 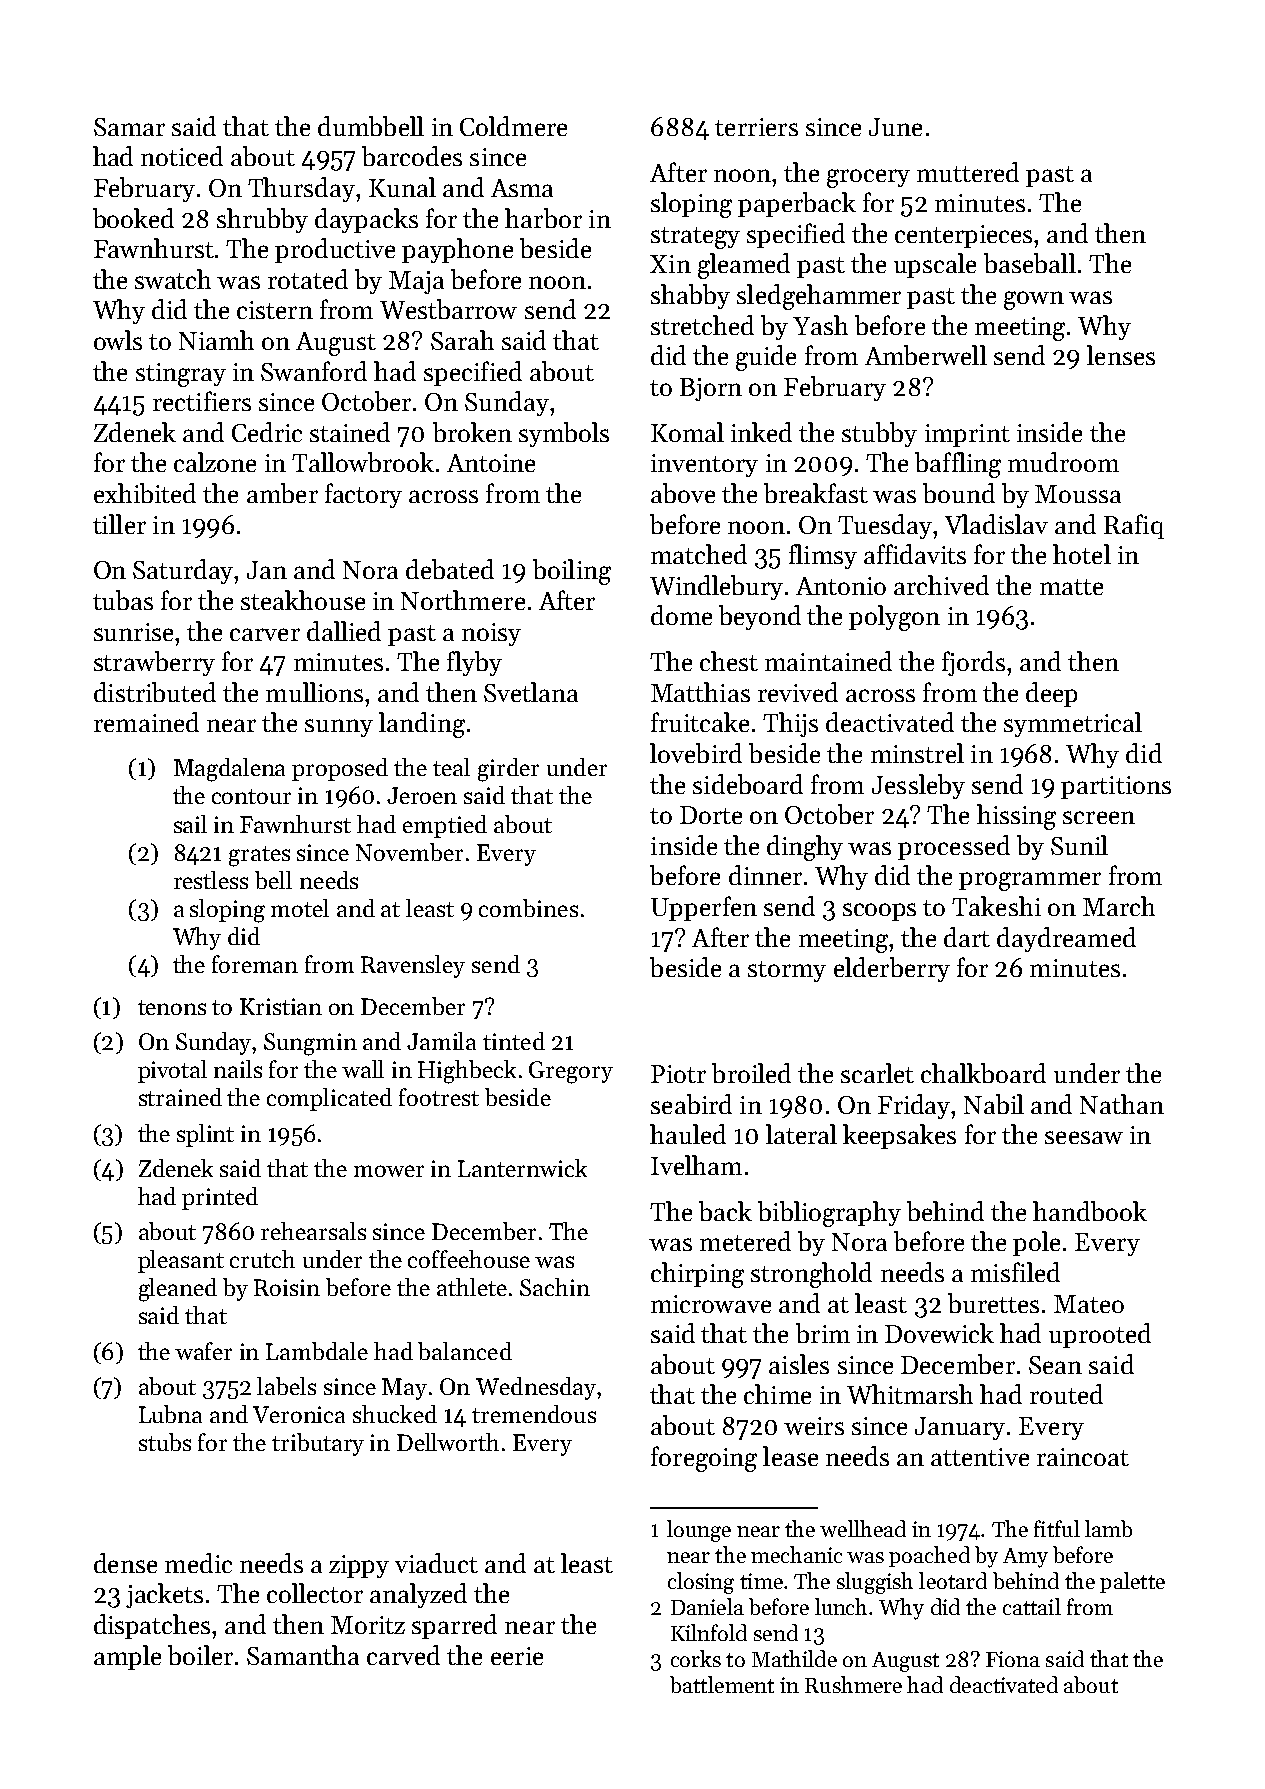 I want to click on splint, so click(x=205, y=1135).
